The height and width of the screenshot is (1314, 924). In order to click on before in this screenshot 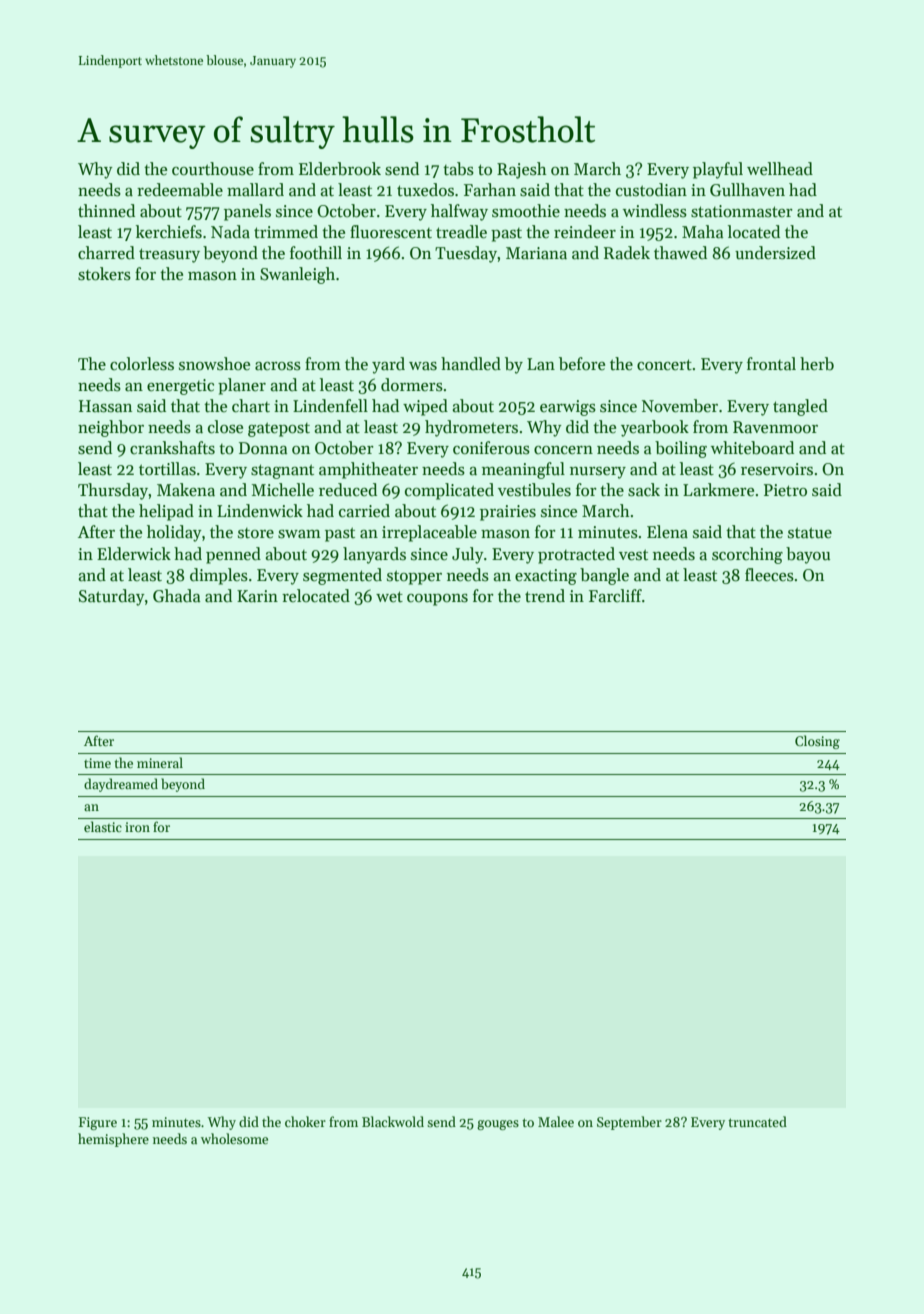, I will do `click(582, 364)`.
